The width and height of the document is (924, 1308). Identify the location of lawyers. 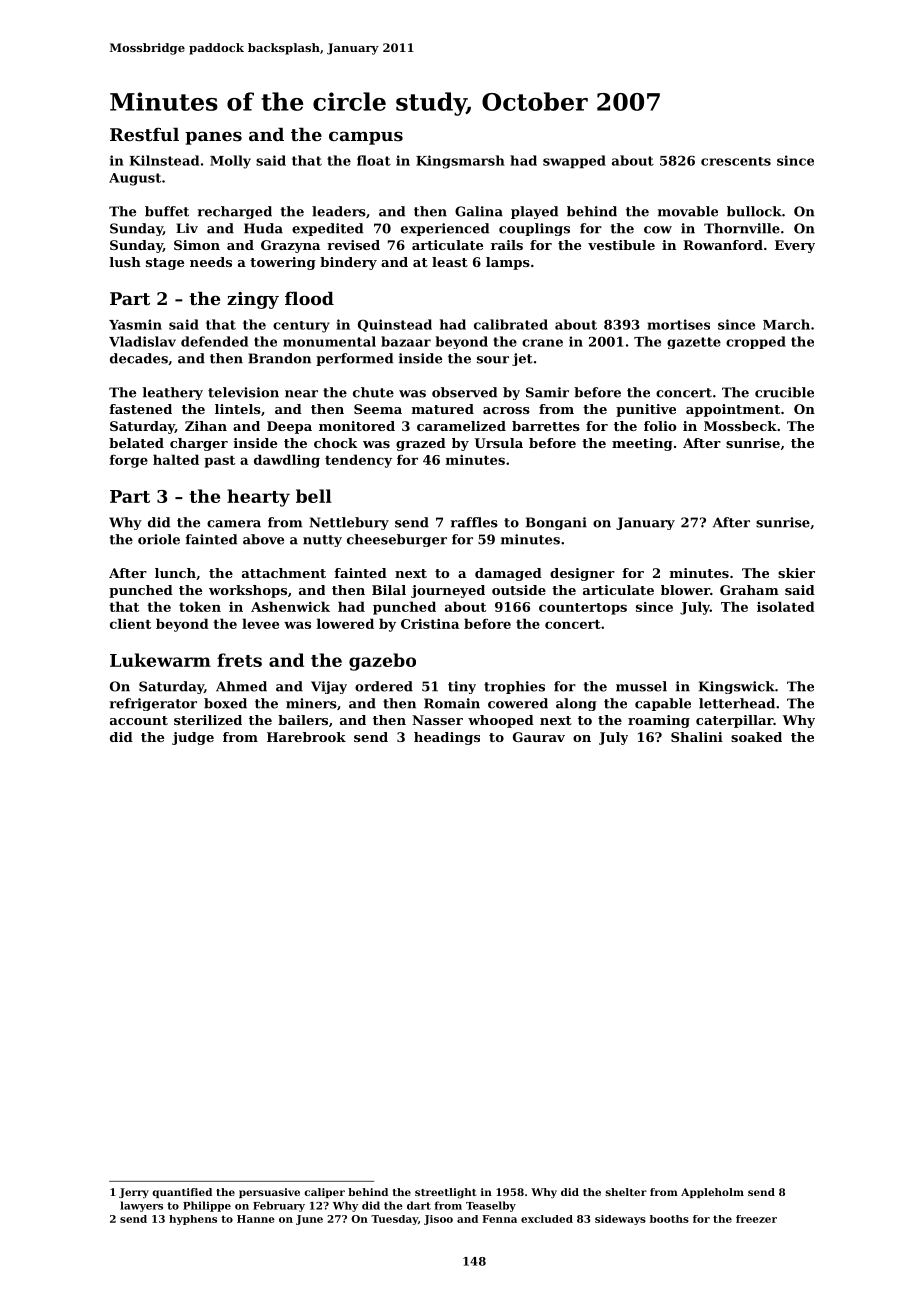
(141, 1206).
